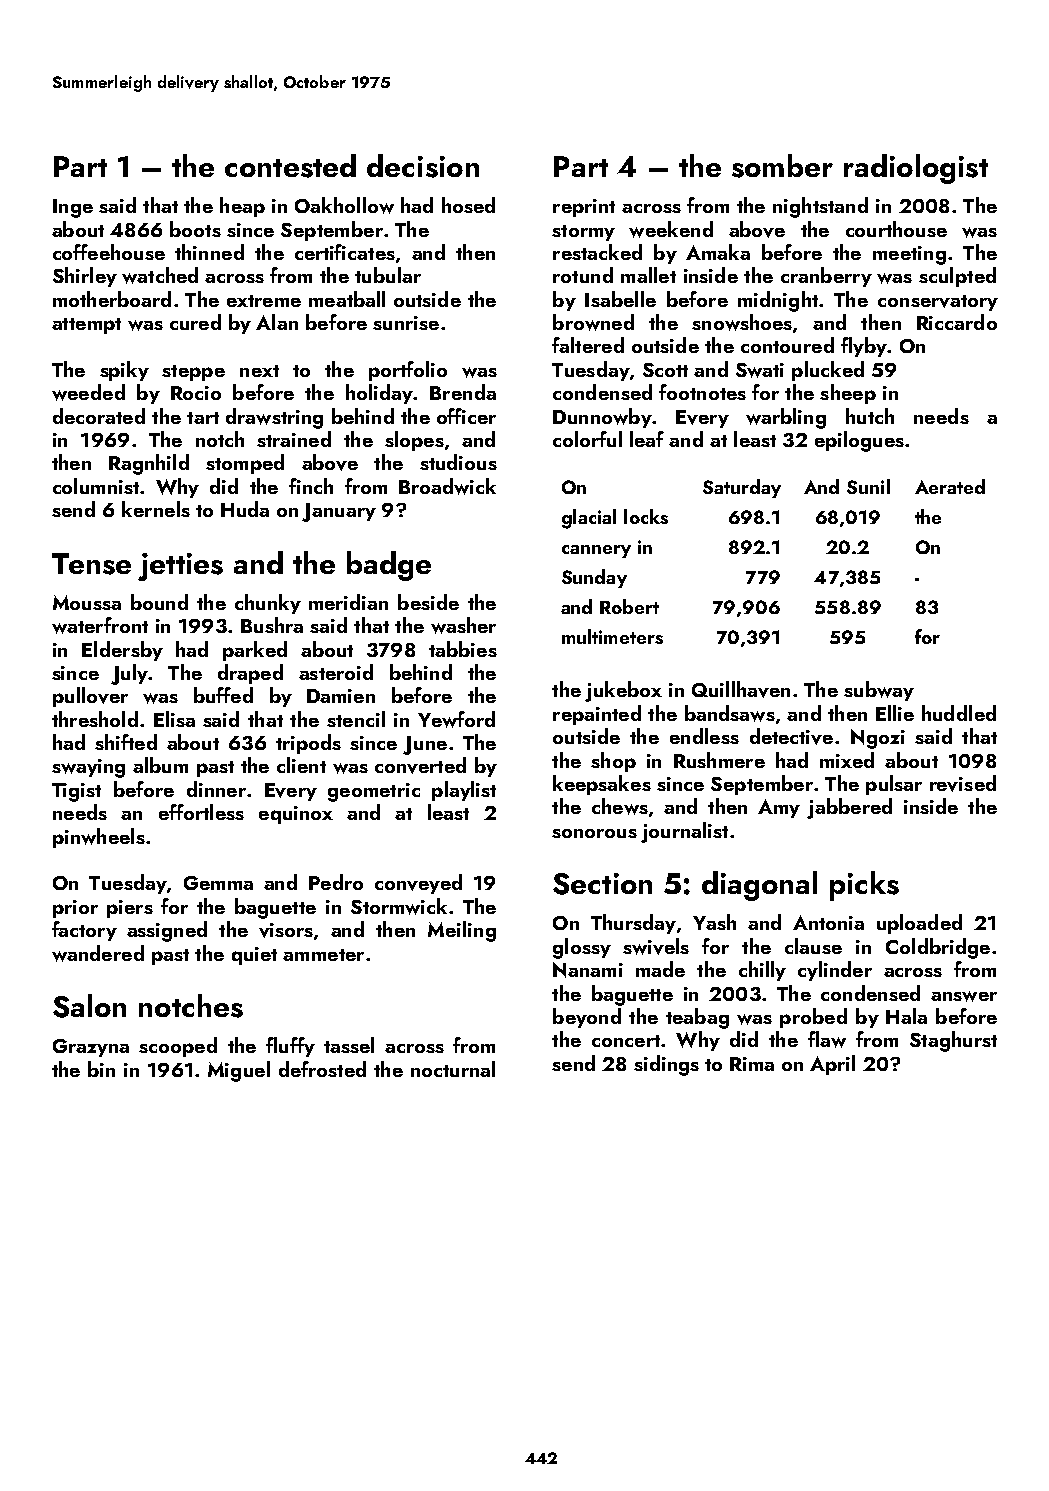  What do you see at coordinates (129, 674) in the screenshot?
I see `July` at bounding box center [129, 674].
